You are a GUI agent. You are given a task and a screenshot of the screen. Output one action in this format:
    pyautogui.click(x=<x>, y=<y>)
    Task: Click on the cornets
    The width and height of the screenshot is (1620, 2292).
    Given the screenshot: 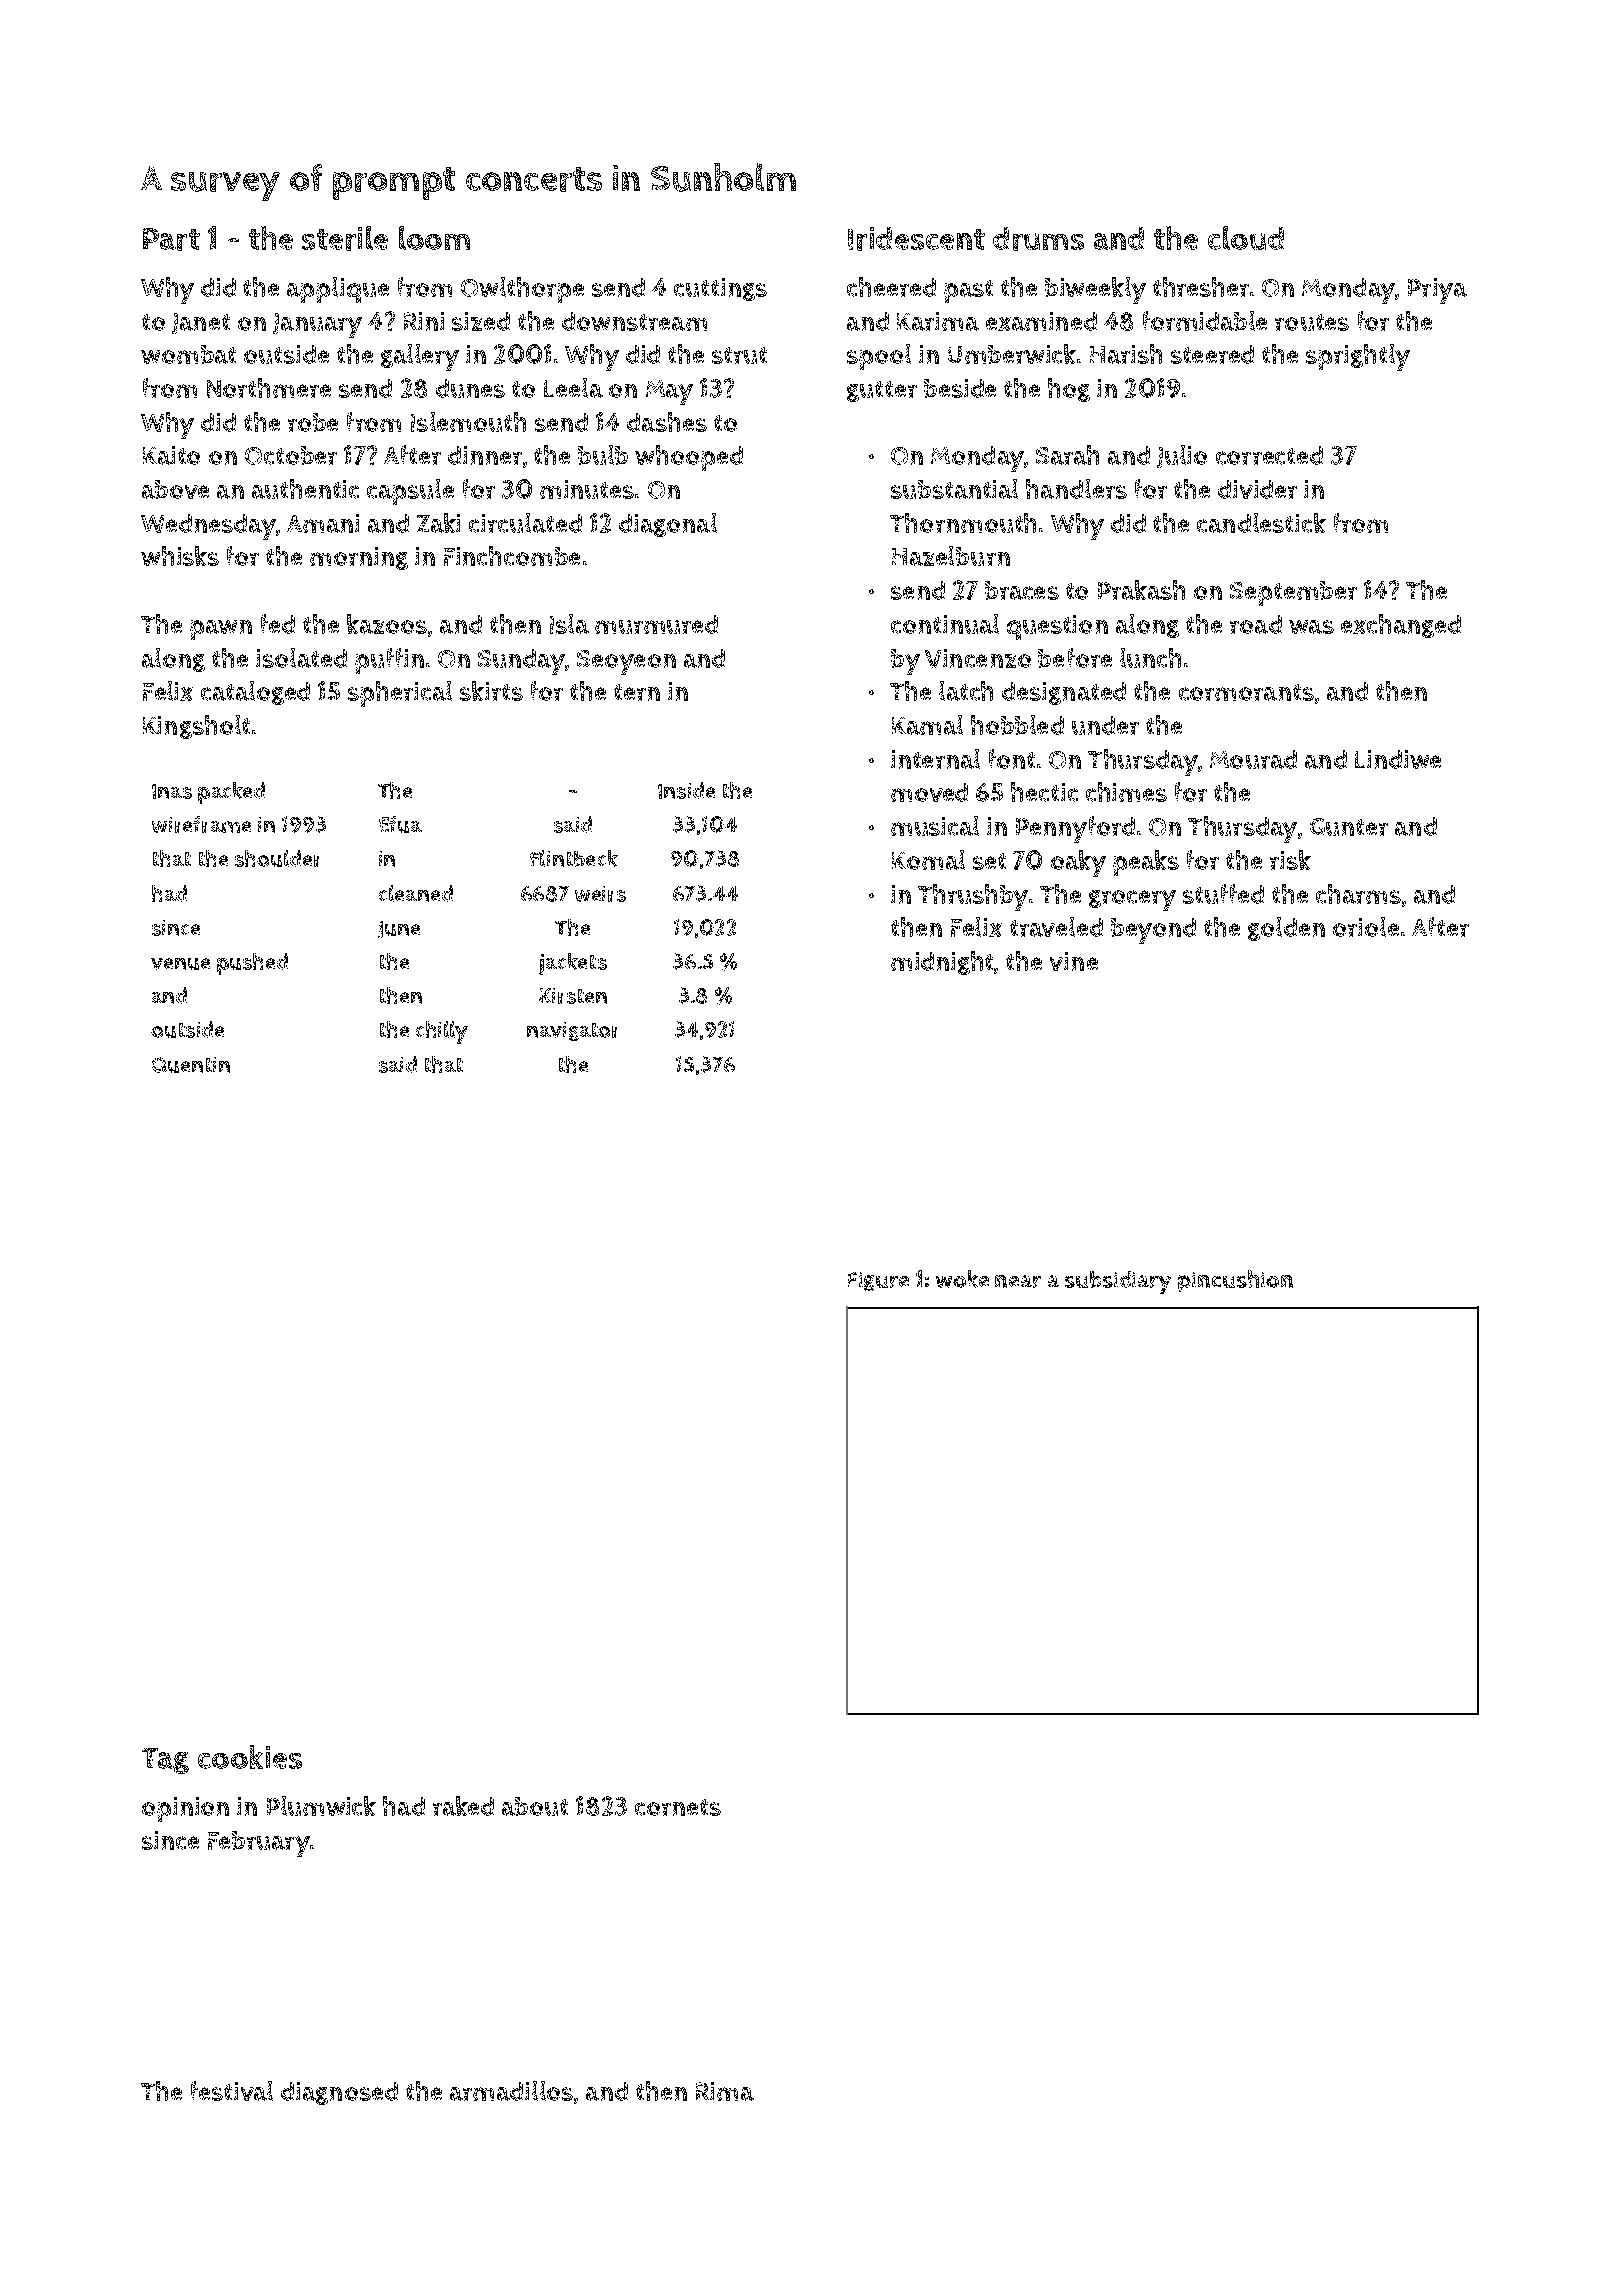 What is the action you would take?
    pyautogui.click(x=678, y=1807)
